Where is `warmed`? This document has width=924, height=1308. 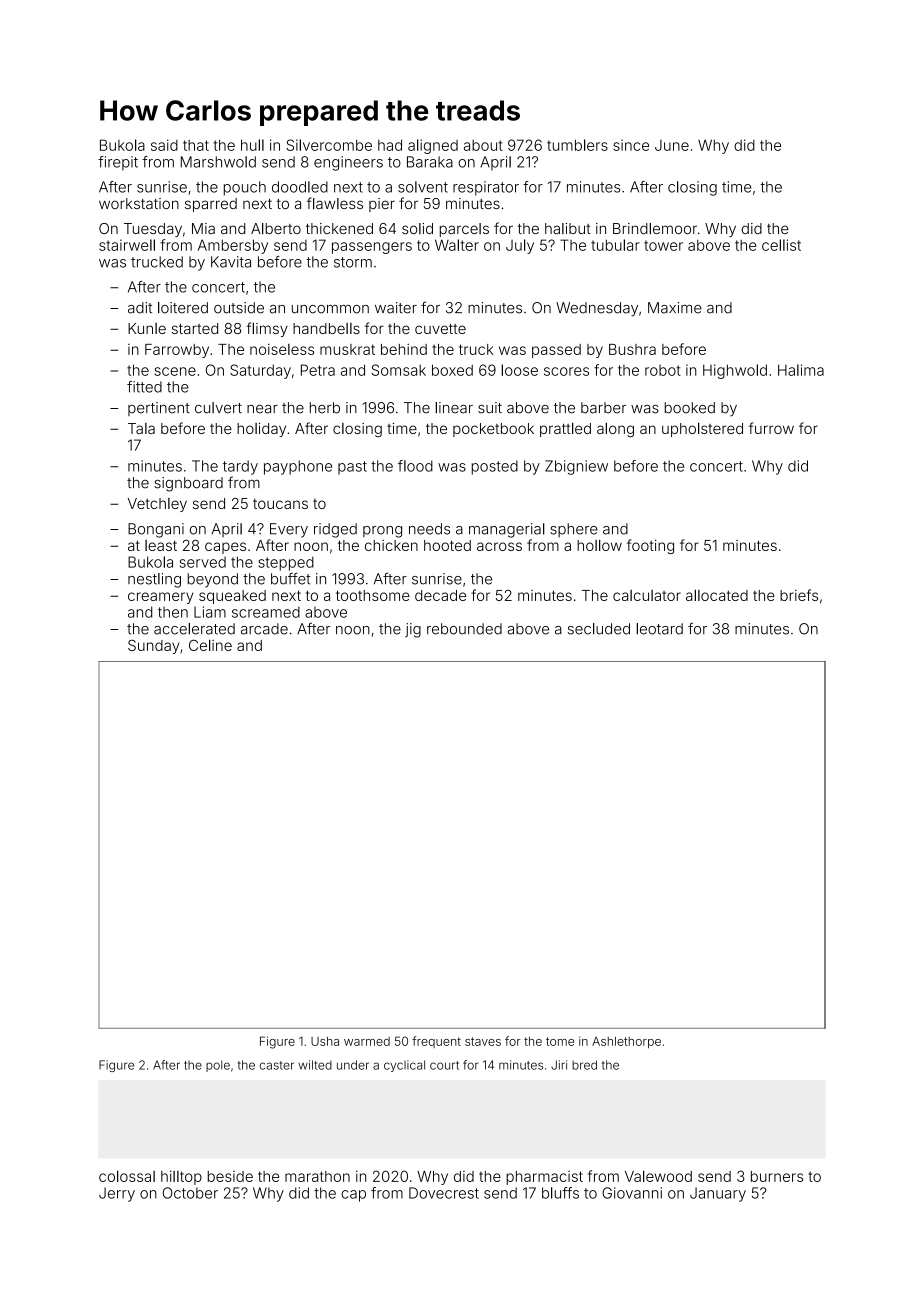 warmed is located at coordinates (367, 1041).
